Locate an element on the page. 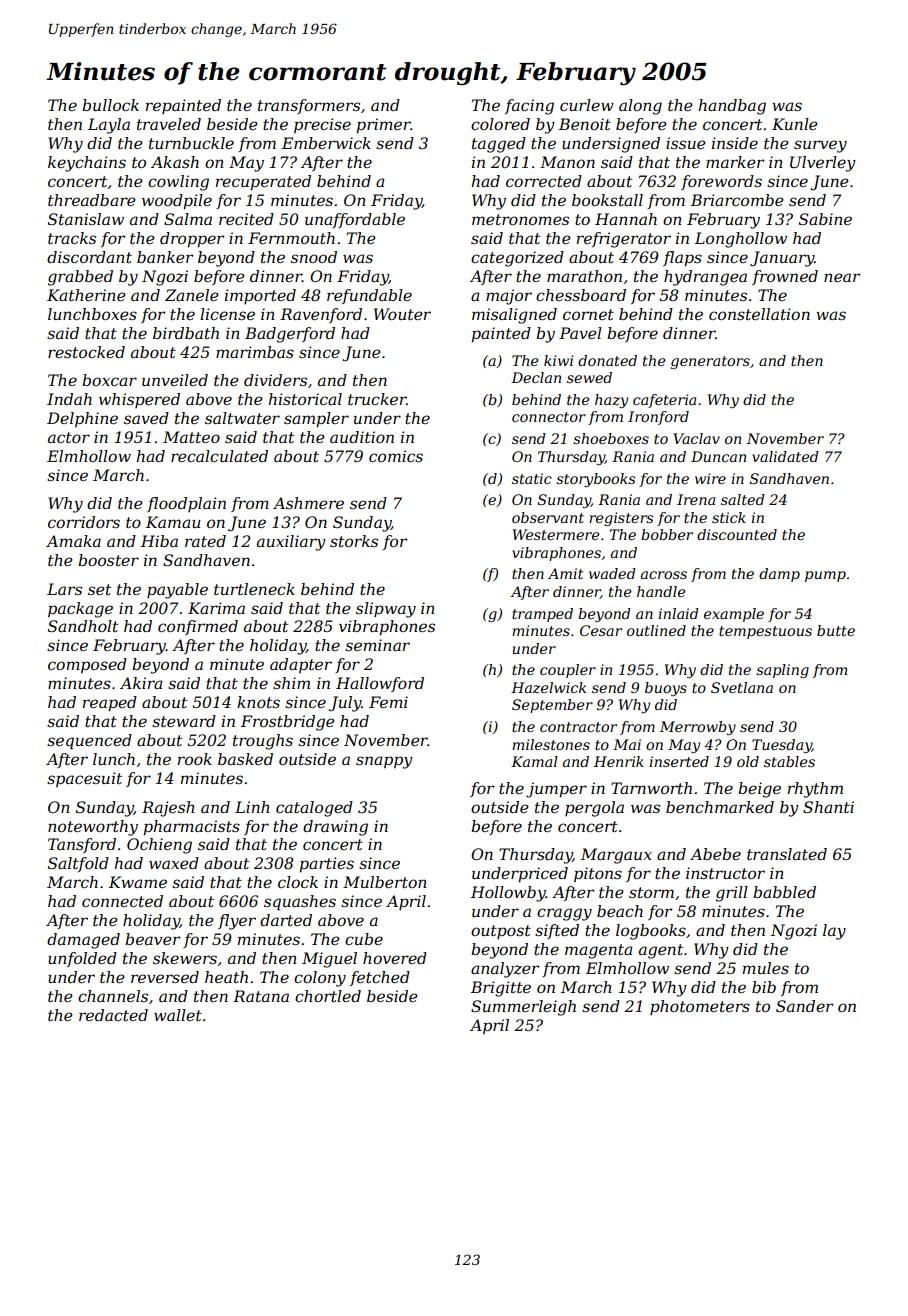  jumper is located at coordinates (556, 790).
